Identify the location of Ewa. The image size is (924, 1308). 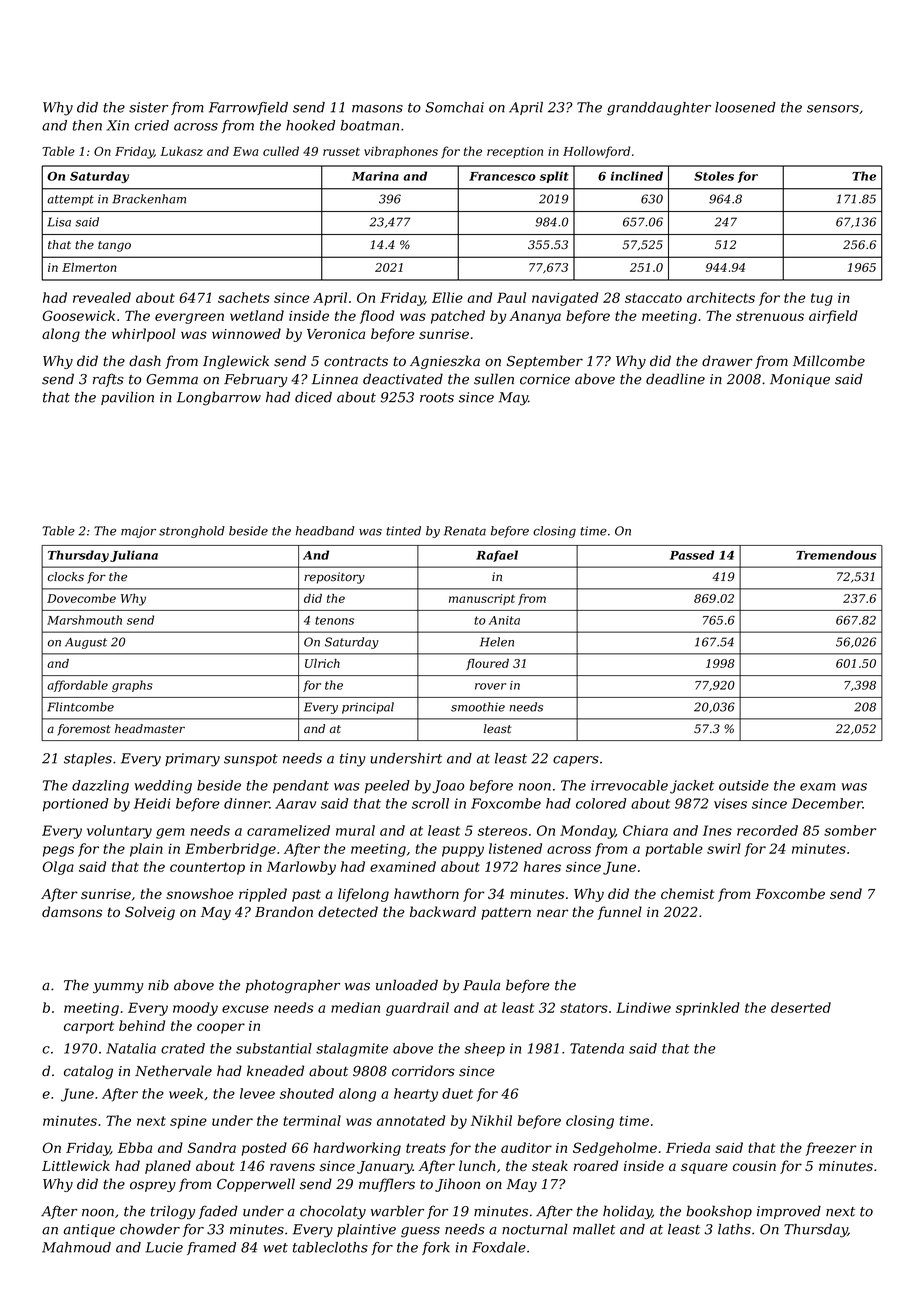
(245, 151).
